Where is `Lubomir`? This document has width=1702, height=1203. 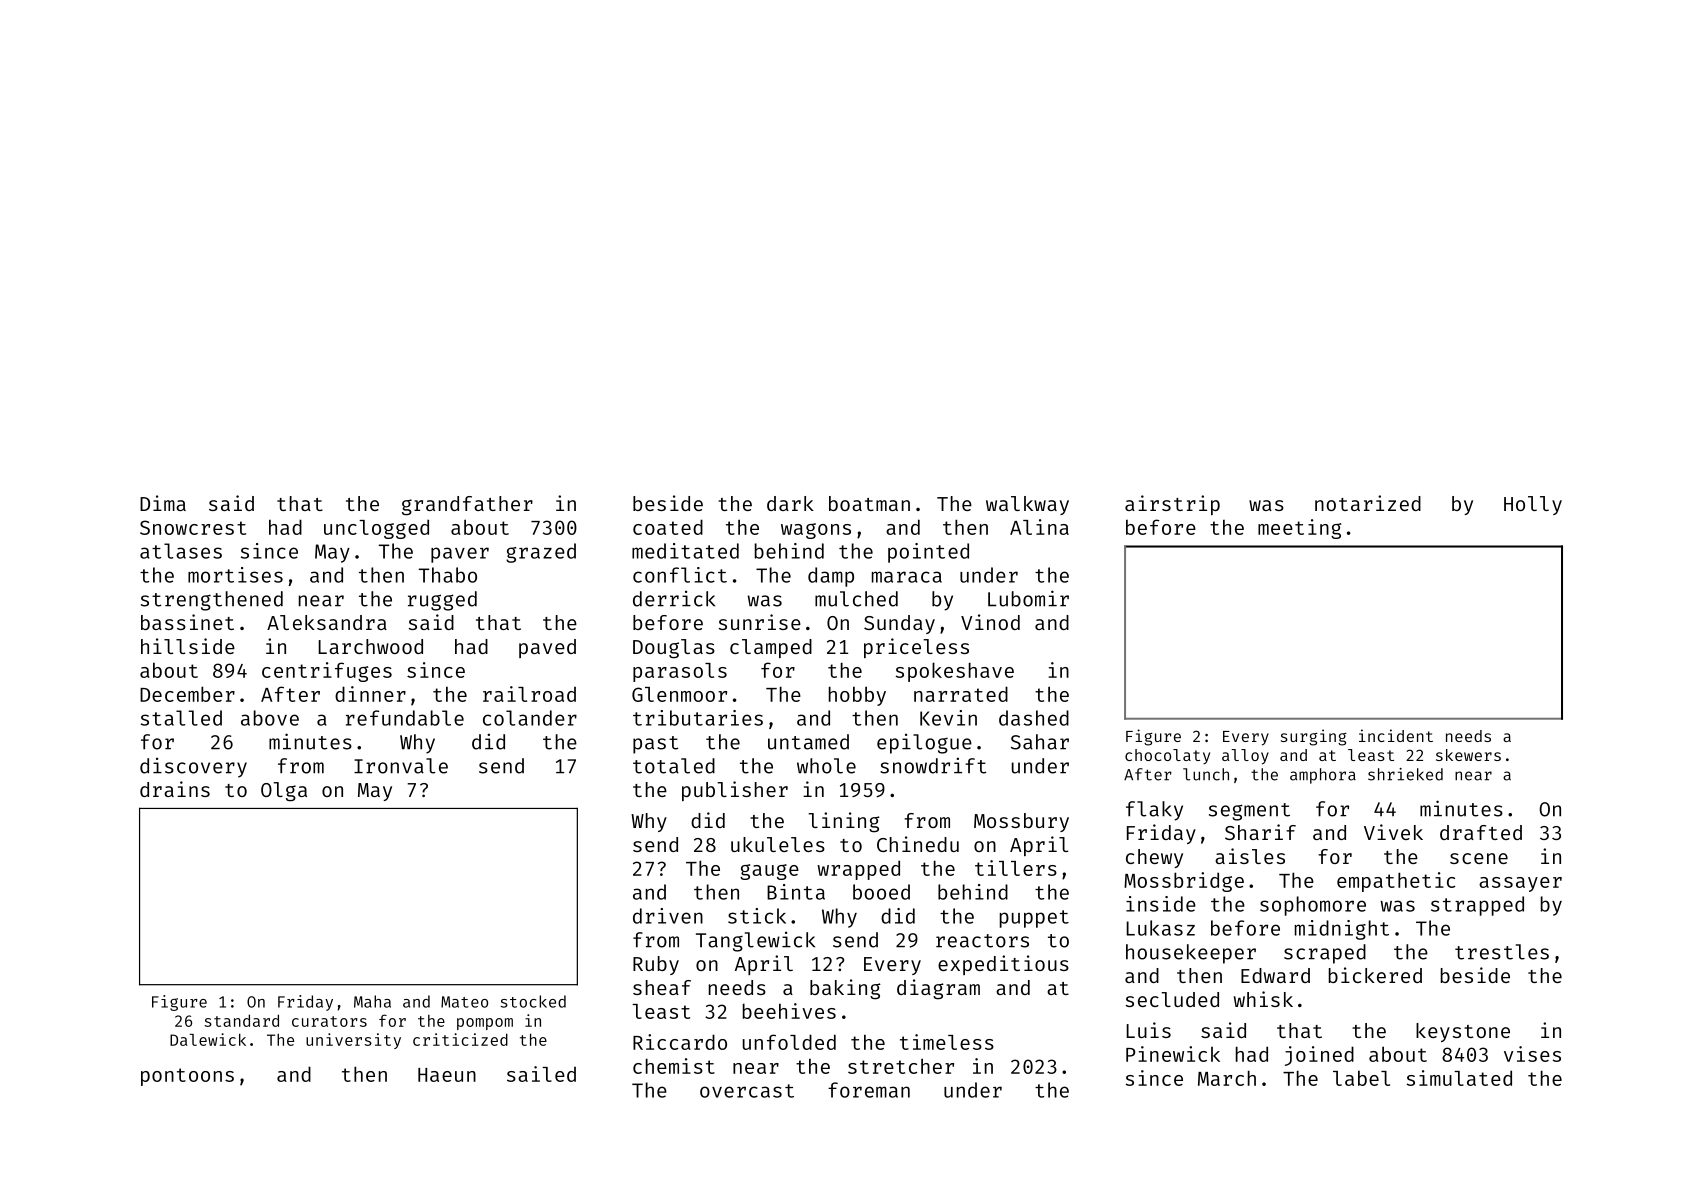 Lubomir is located at coordinates (1028, 598).
